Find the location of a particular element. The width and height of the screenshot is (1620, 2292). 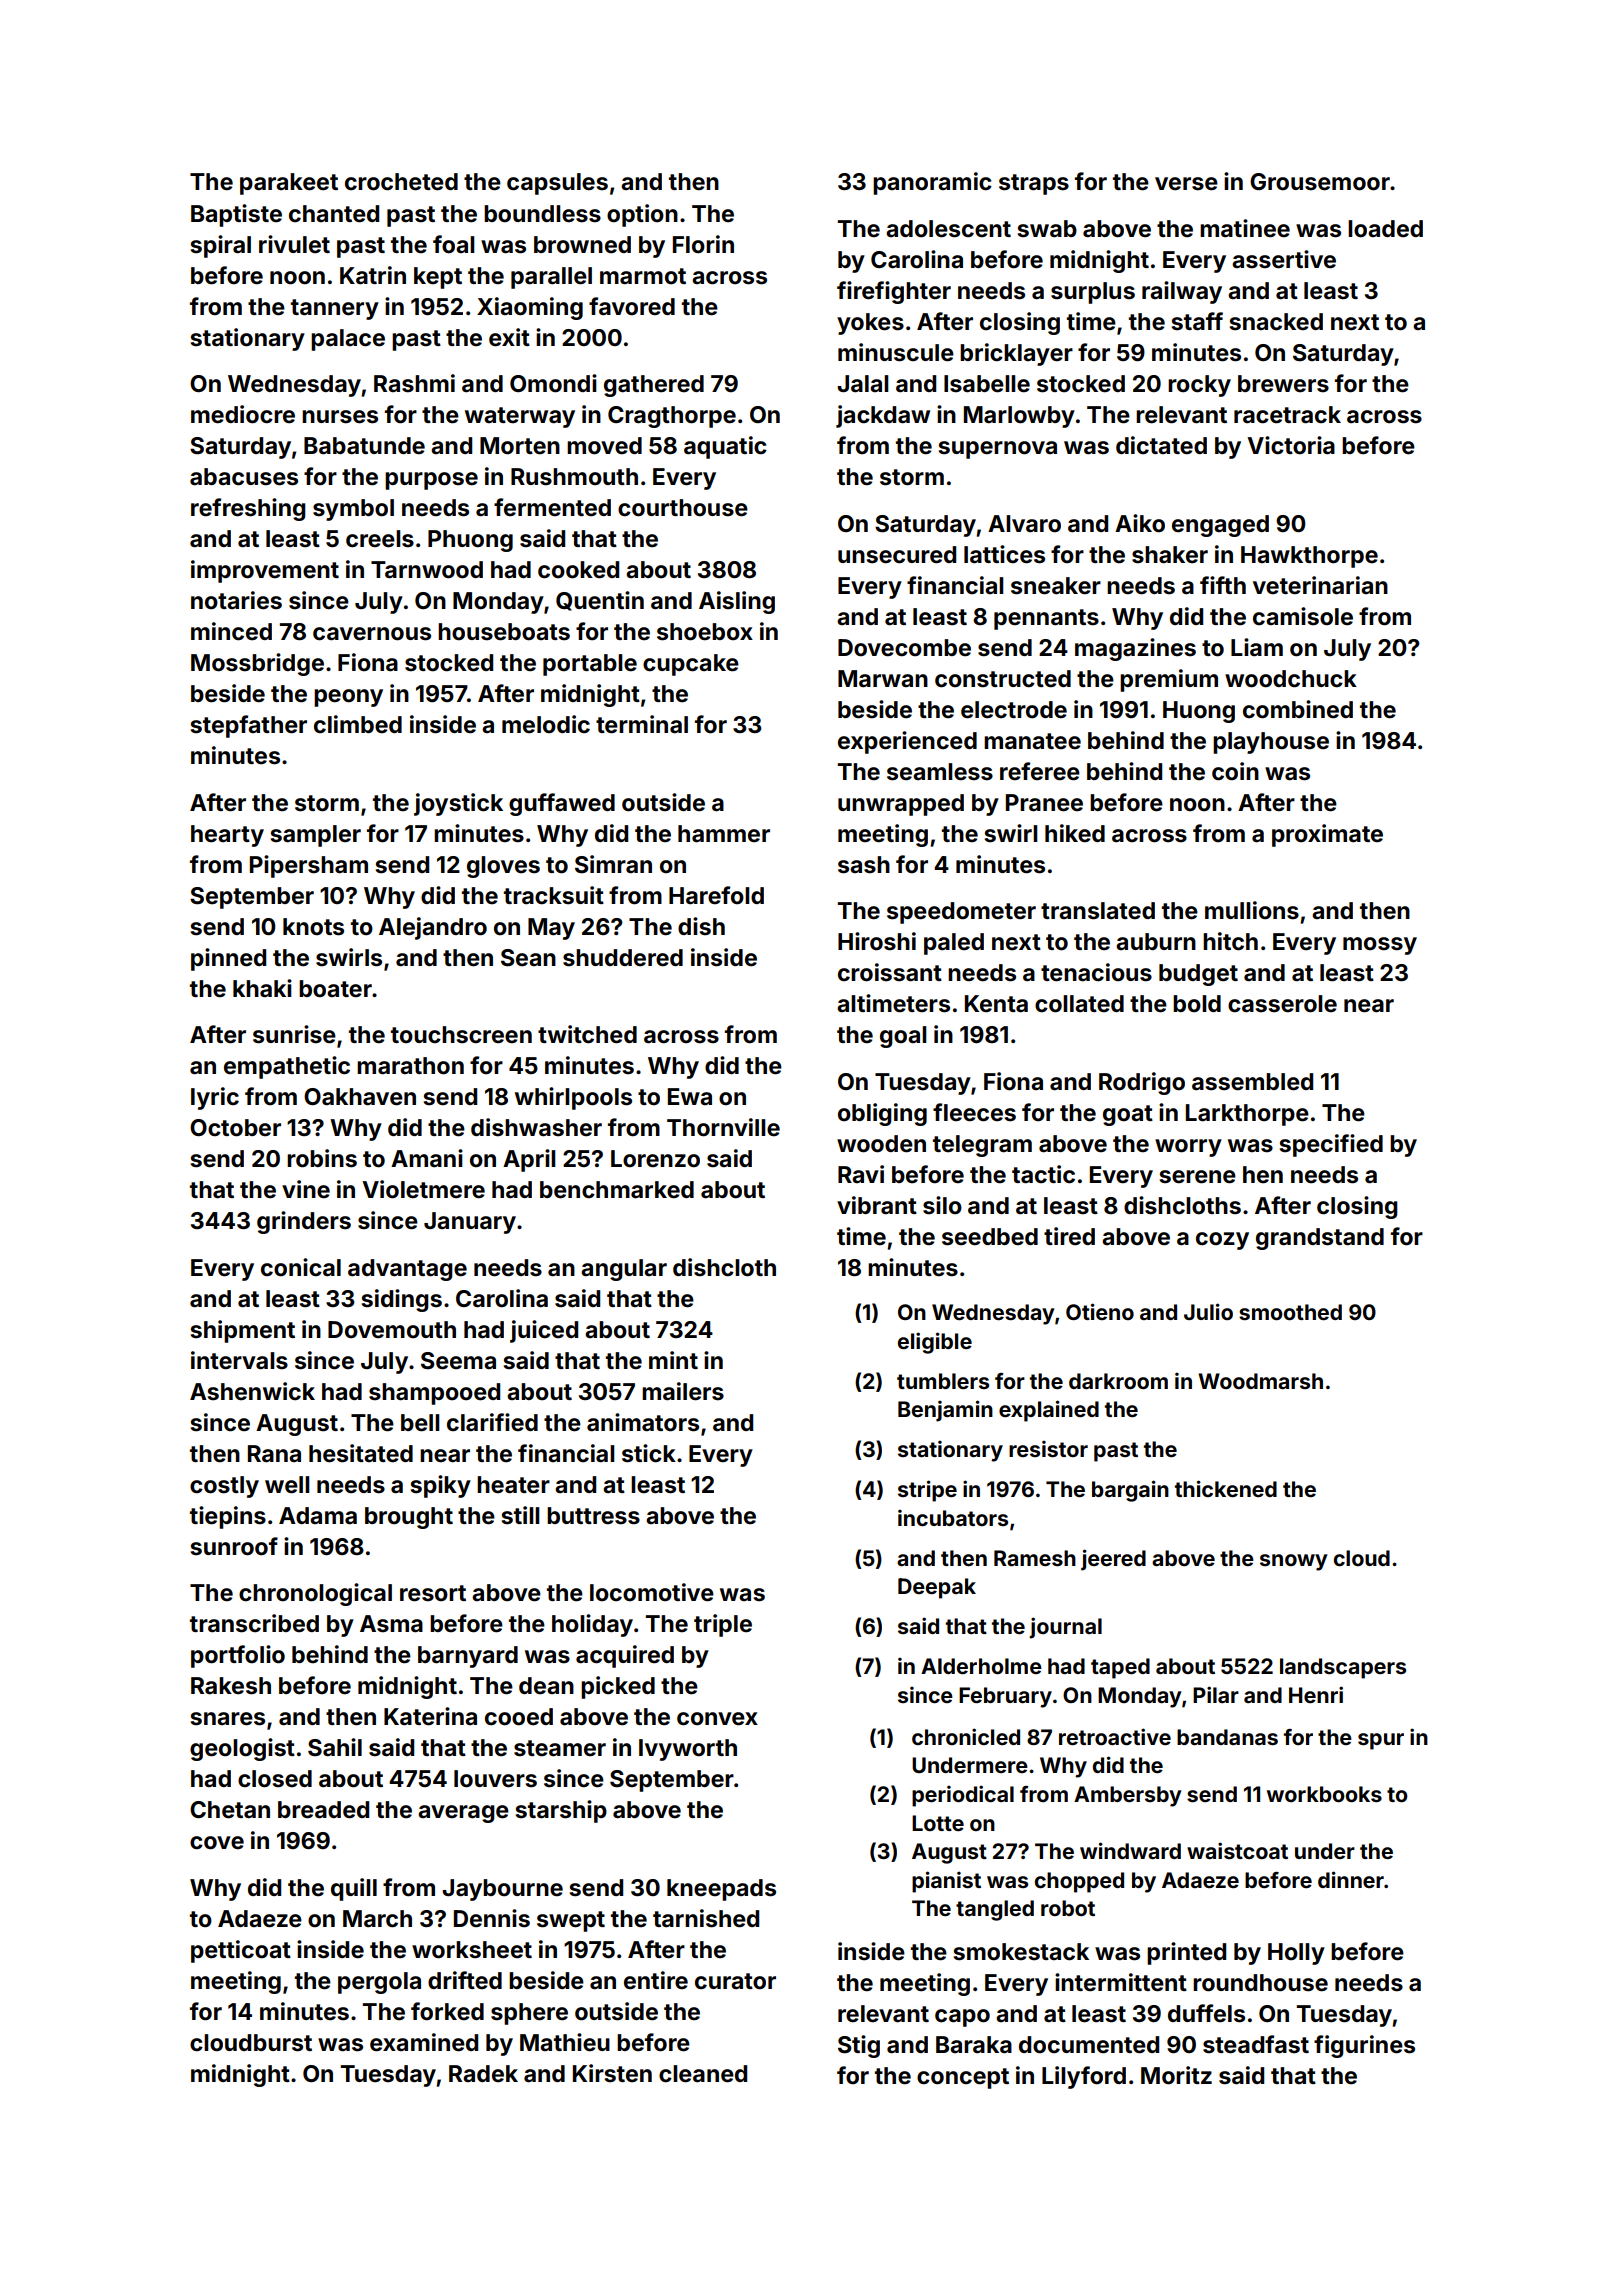

tumblers is located at coordinates (943, 1381).
